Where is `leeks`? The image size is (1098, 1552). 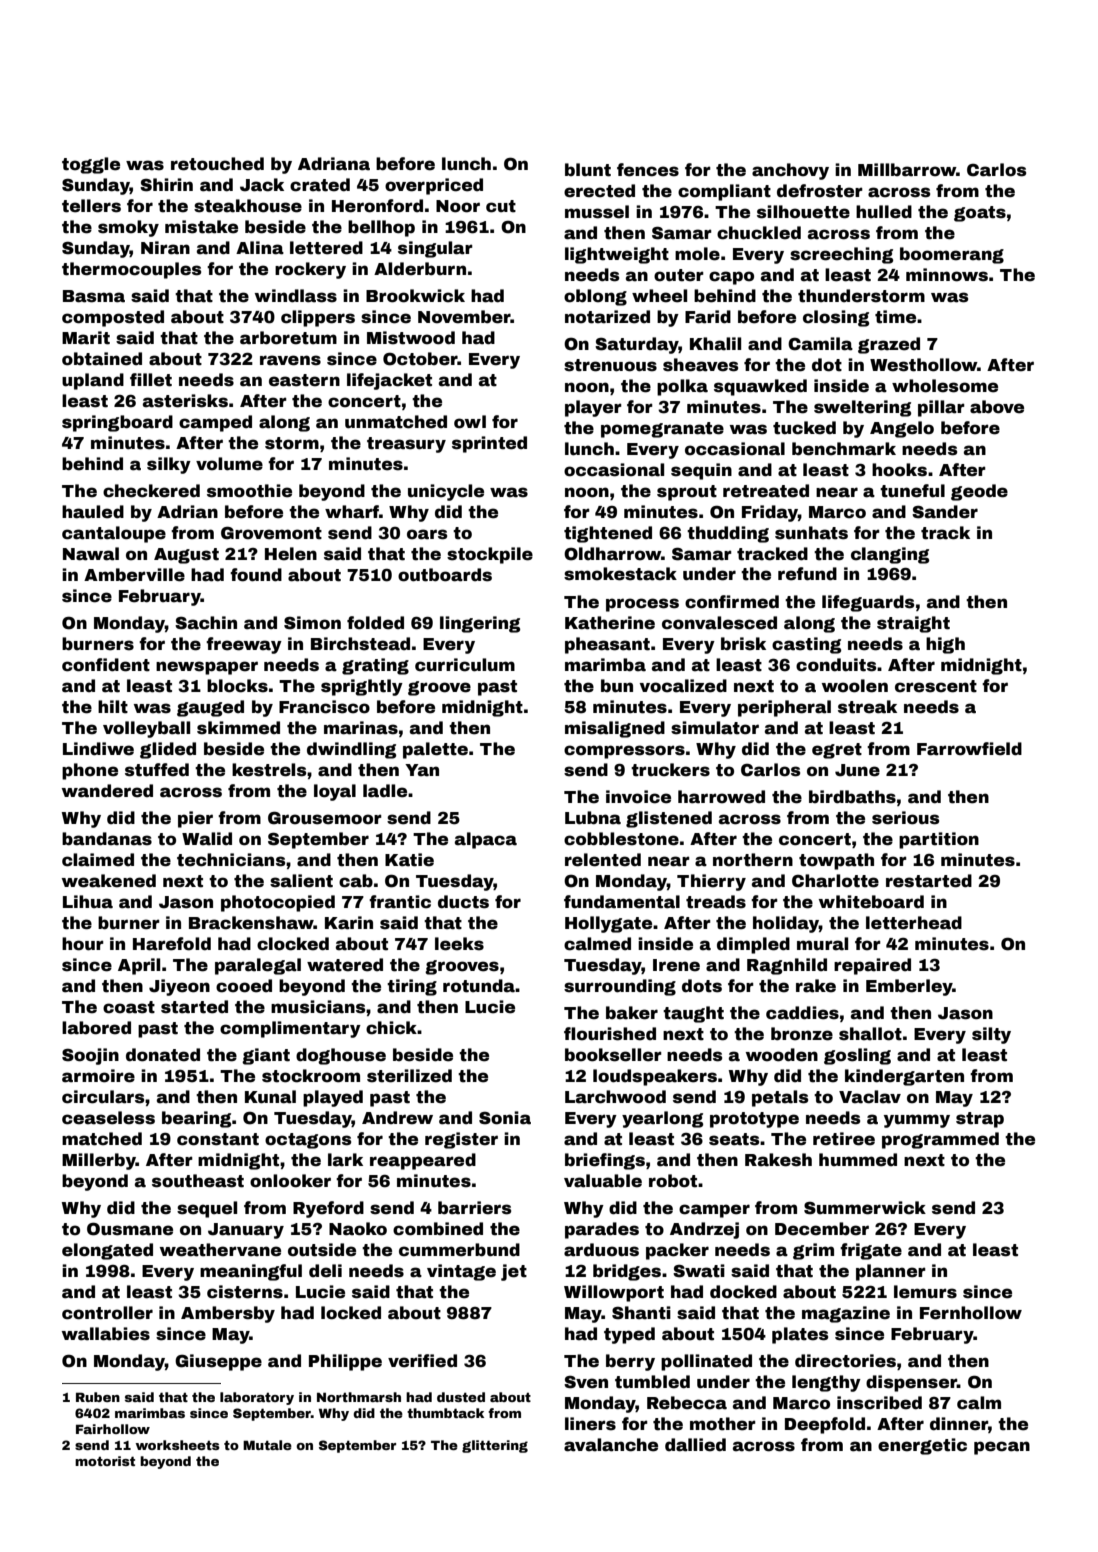 leeks is located at coordinates (459, 944).
